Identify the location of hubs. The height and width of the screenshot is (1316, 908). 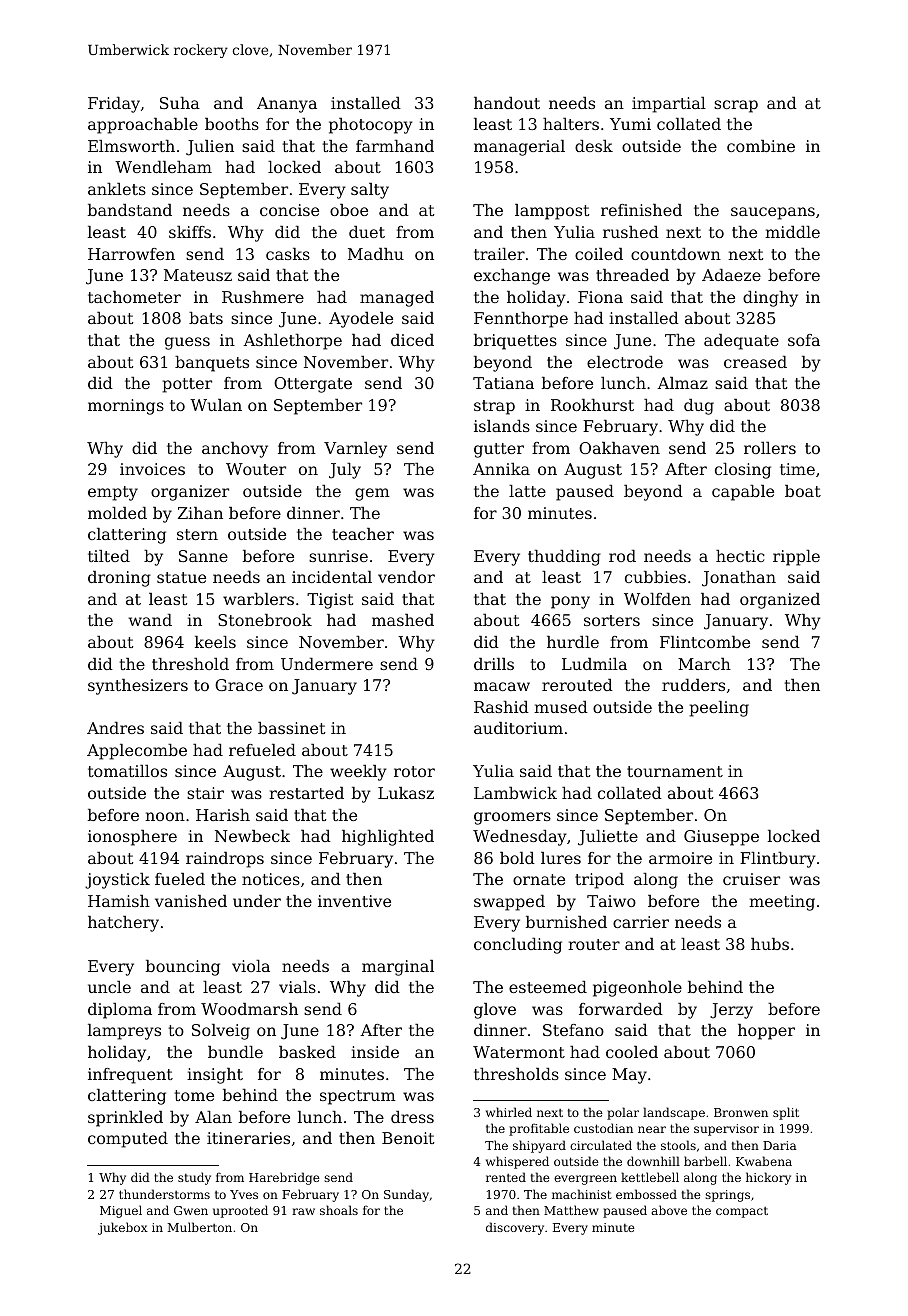
(770, 944).
